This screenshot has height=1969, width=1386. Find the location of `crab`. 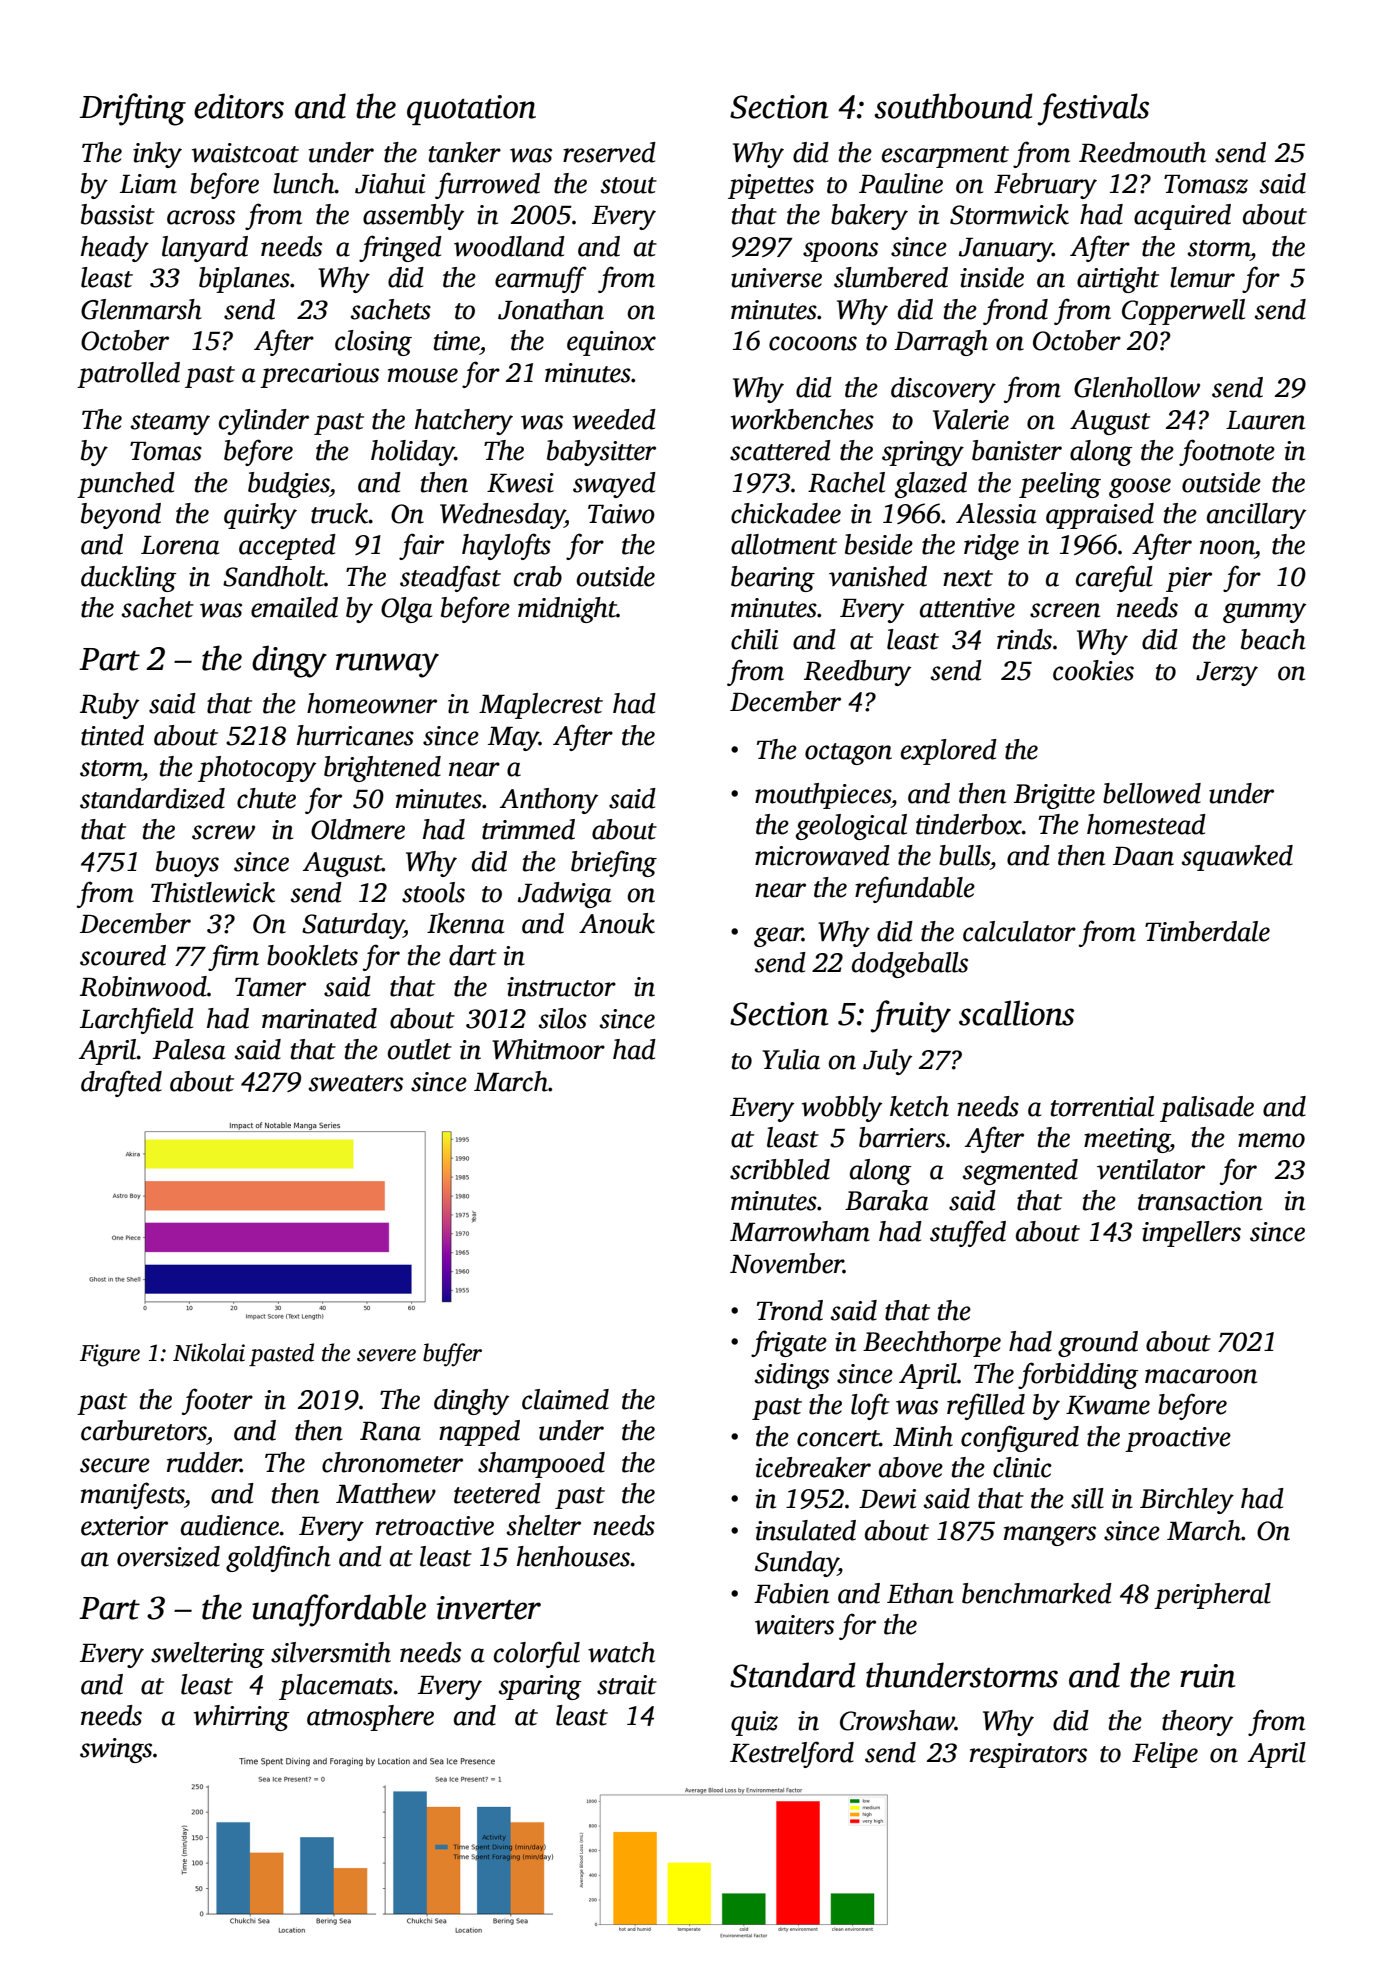

crab is located at coordinates (538, 576).
